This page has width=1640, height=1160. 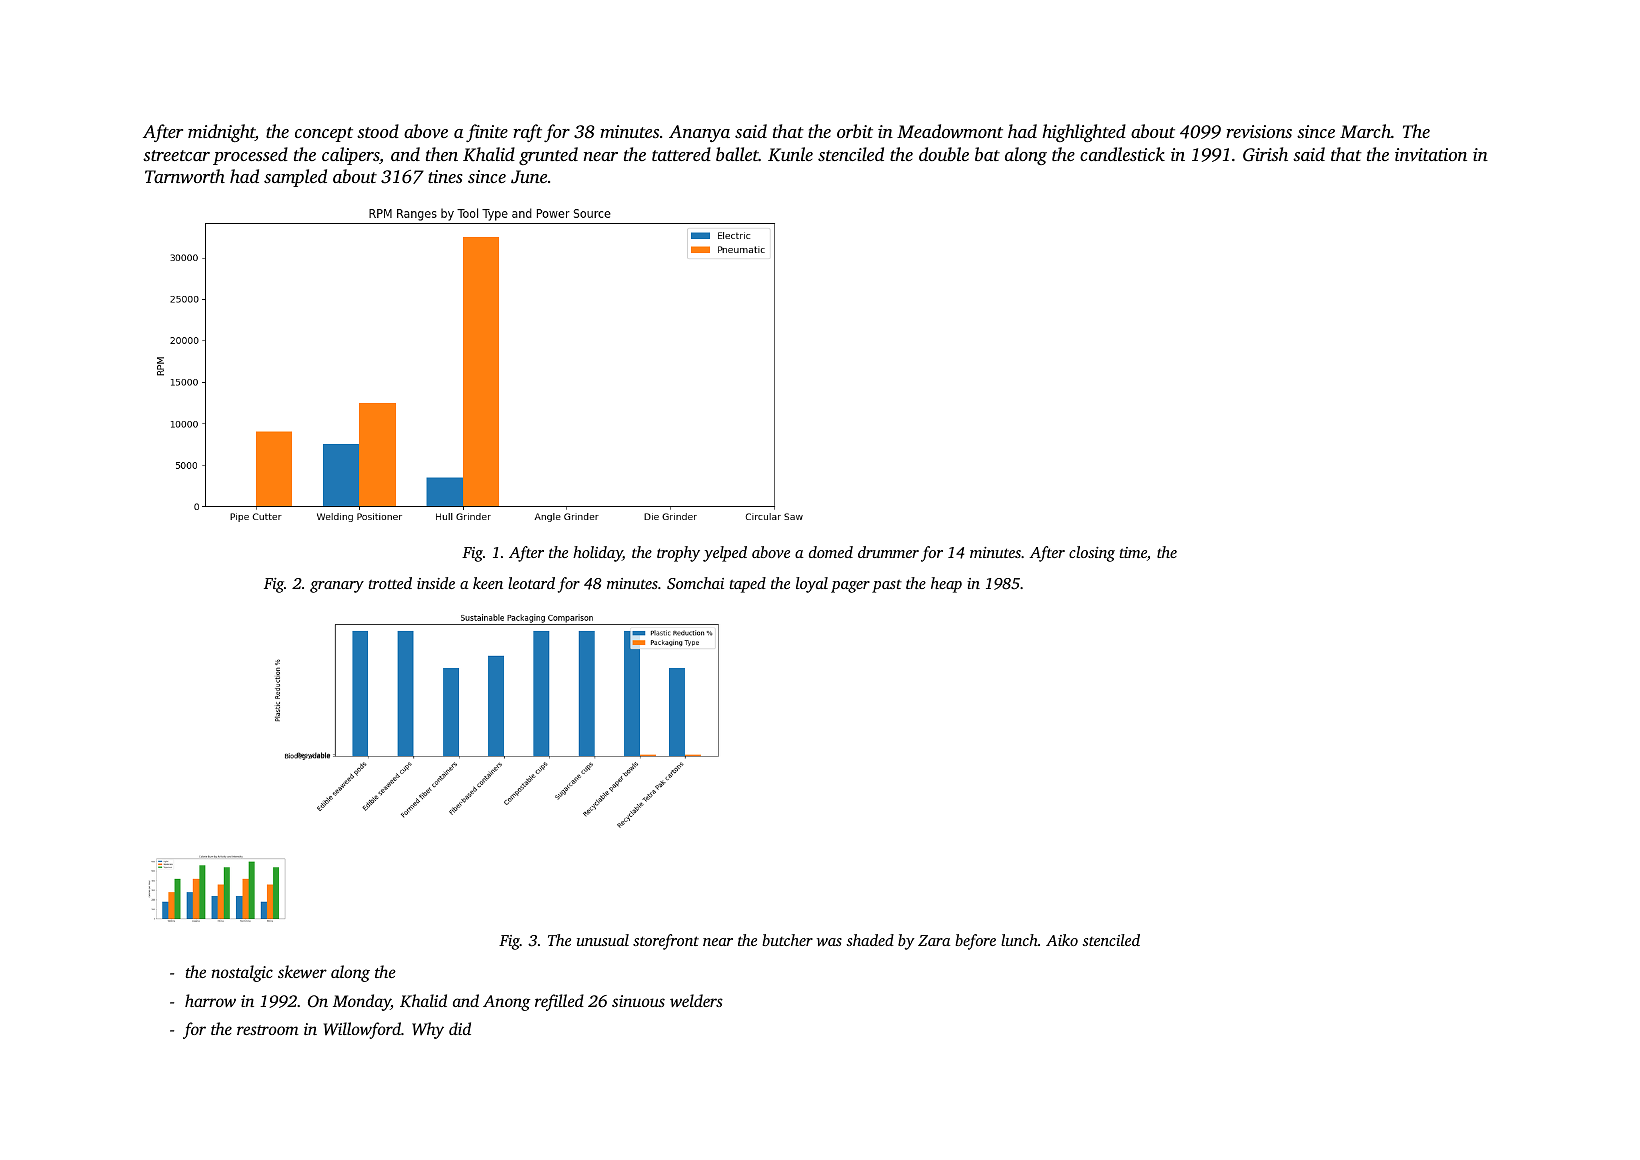 What do you see at coordinates (210, 1000) in the page?
I see `harrow` at bounding box center [210, 1000].
